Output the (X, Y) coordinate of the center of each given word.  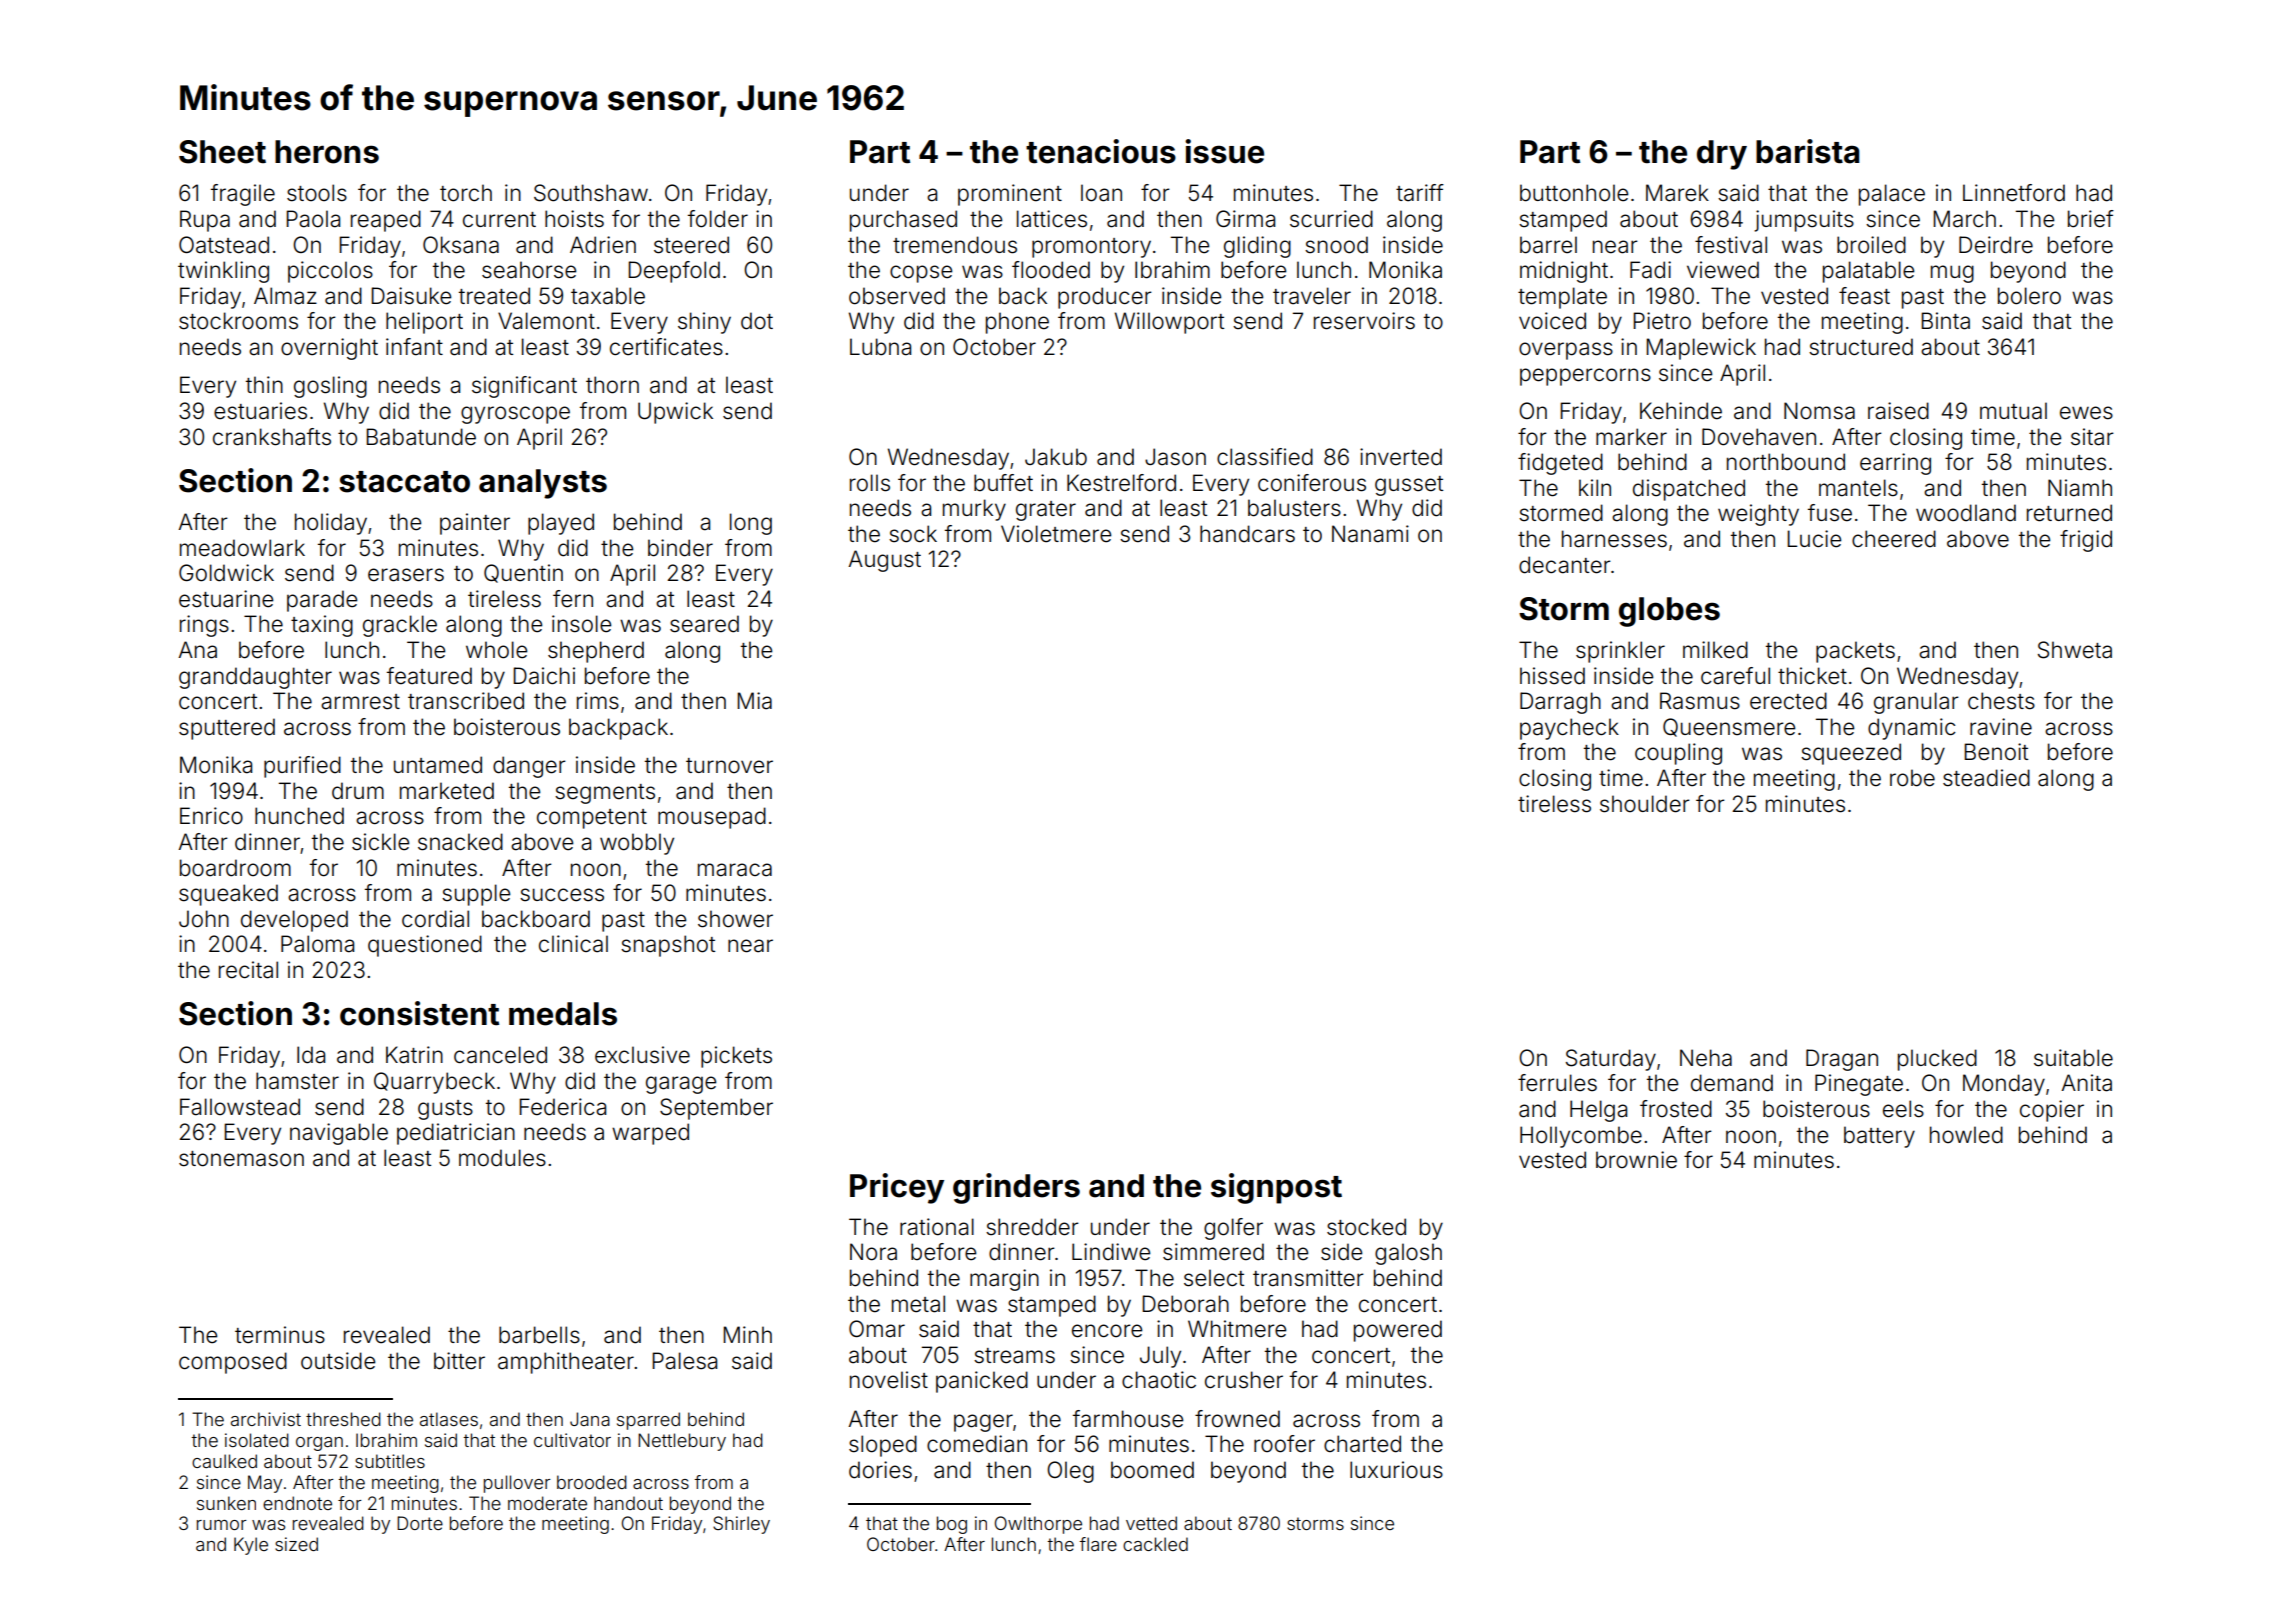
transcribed (466, 701)
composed (233, 1363)
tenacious (1101, 151)
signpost (1276, 1188)
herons (327, 152)
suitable (2073, 1058)
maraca (735, 870)
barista (1808, 151)
